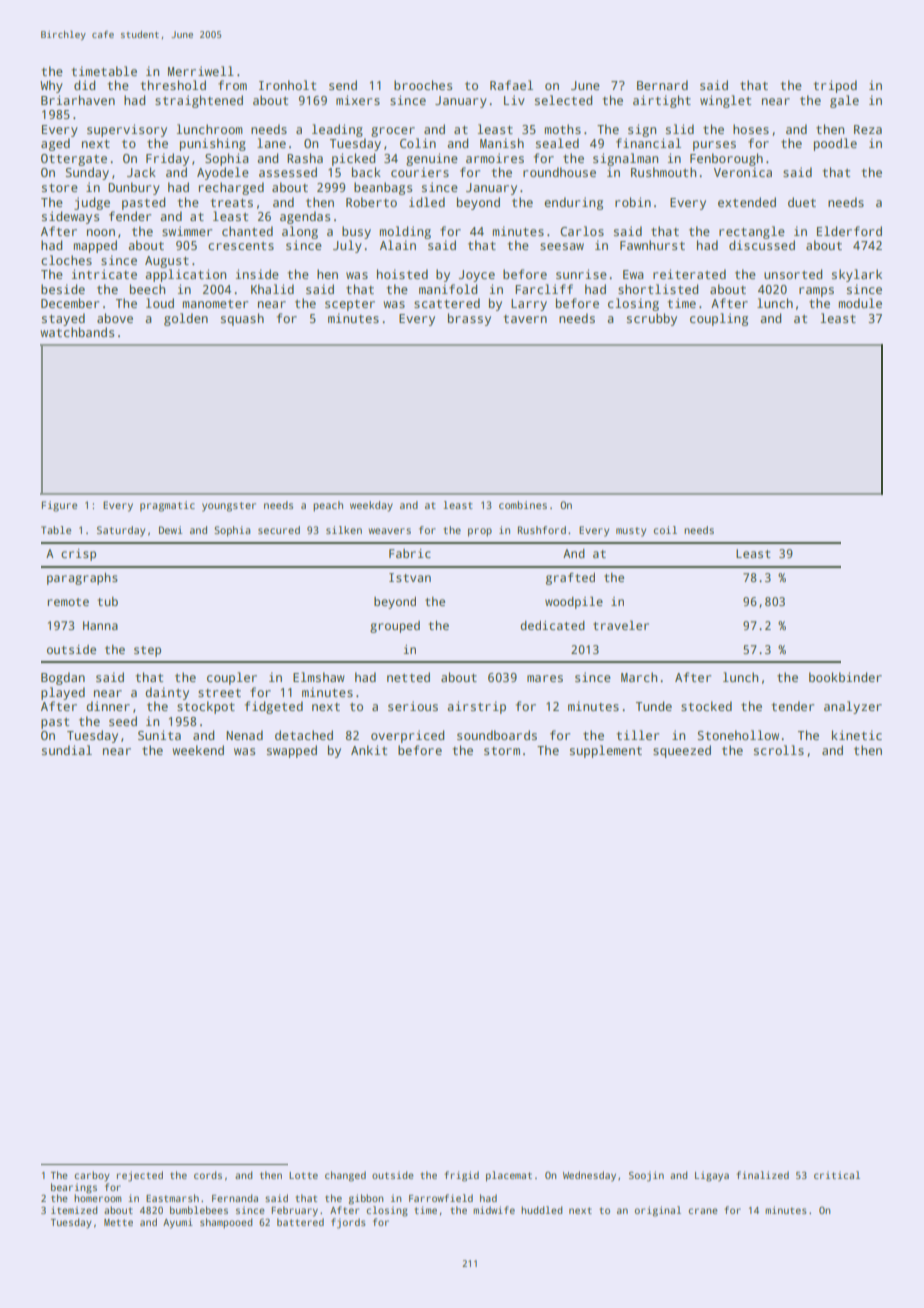 This image has height=1308, width=924. I want to click on brassy, so click(469, 319).
